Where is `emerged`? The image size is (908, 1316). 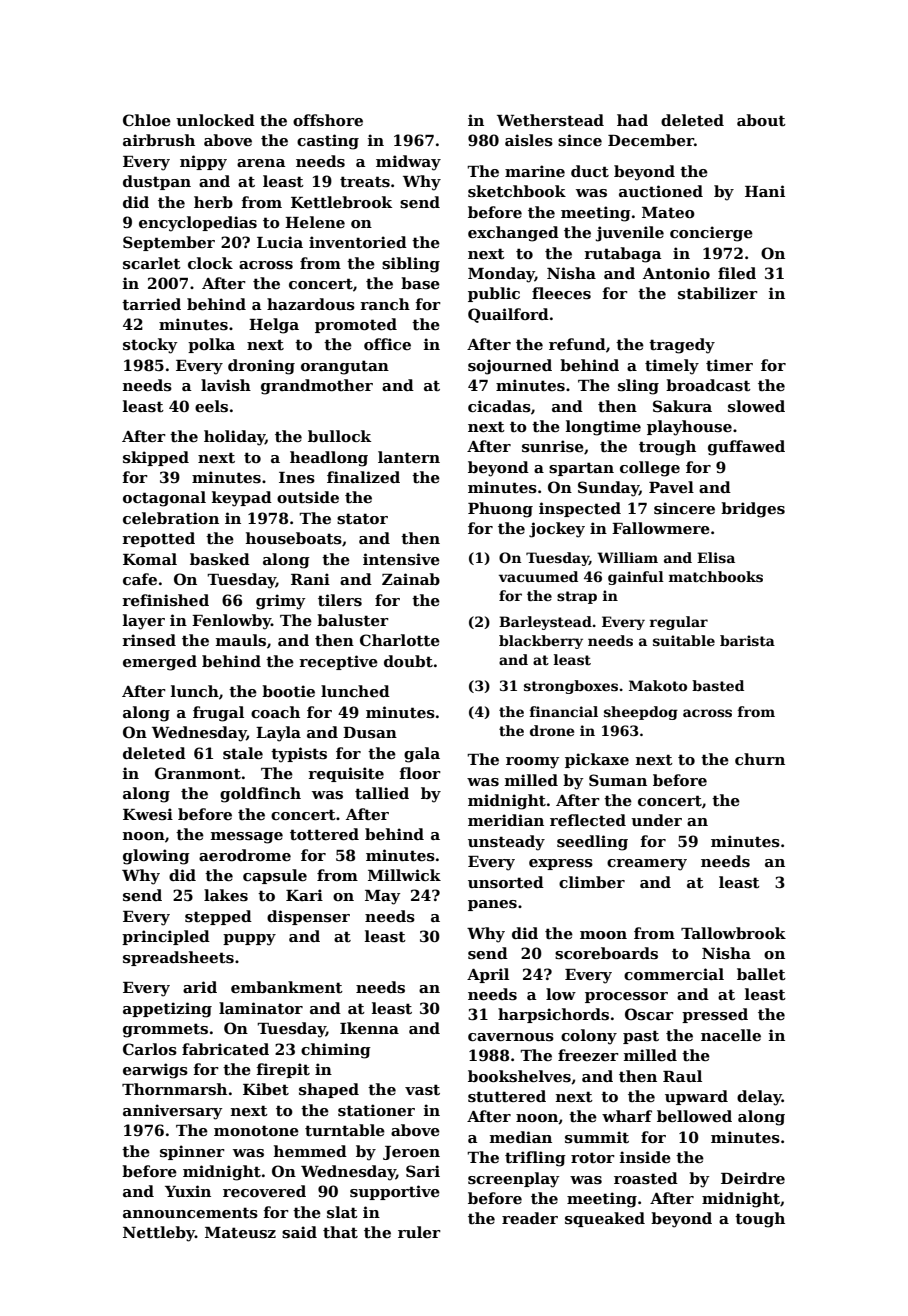 emerged is located at coordinates (160, 663).
